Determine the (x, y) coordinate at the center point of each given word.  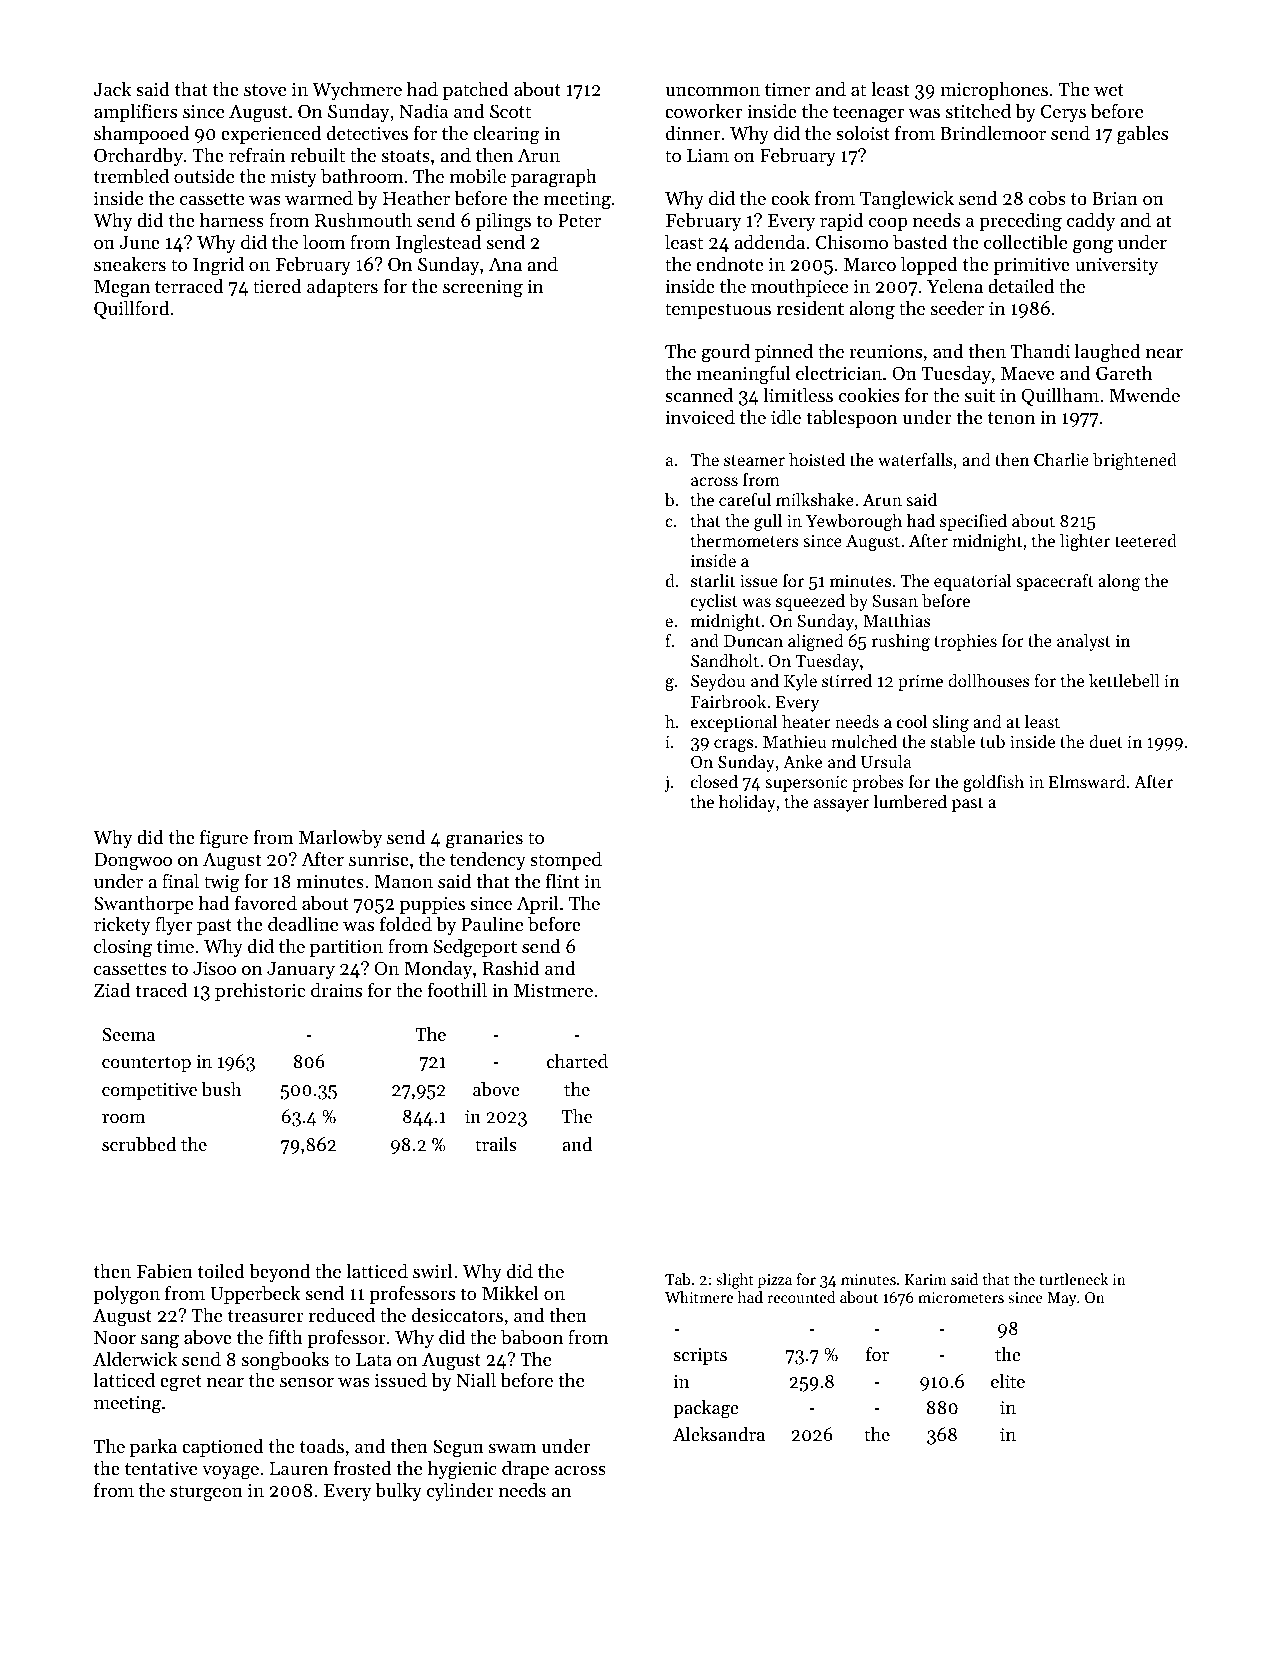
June (139, 242)
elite (1008, 1381)
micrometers (961, 1297)
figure (224, 839)
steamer (754, 460)
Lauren (299, 1468)
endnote (730, 263)
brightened (1135, 461)
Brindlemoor (993, 132)
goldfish (993, 783)
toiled (221, 1270)
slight (735, 1281)
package (706, 1409)
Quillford (131, 309)
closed (714, 781)
